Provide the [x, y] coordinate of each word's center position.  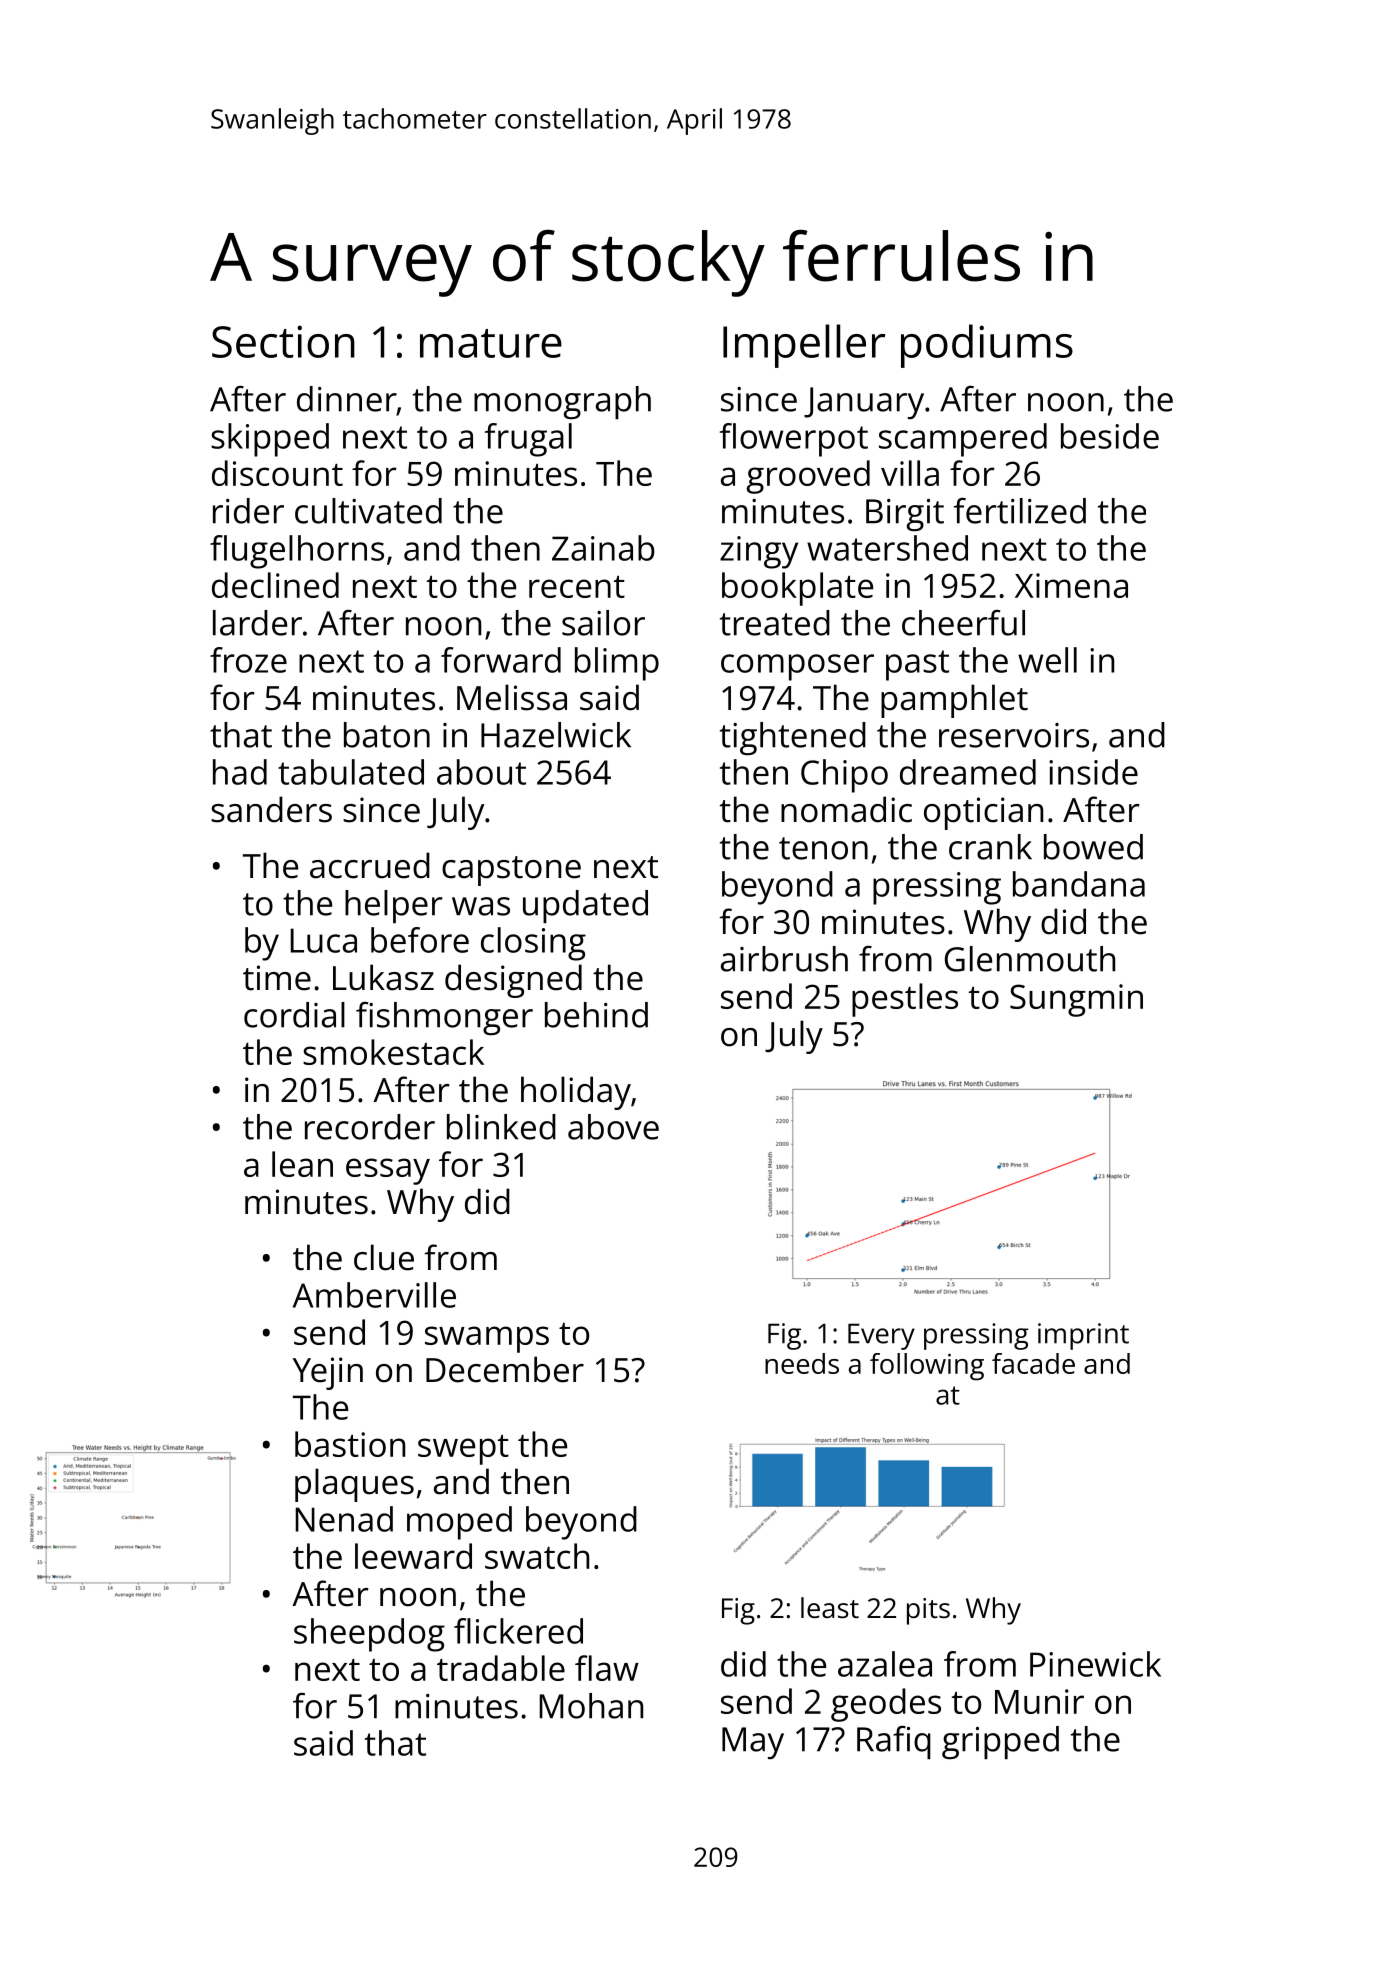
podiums [987, 346]
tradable [501, 1668]
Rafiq [894, 1742]
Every [881, 1336]
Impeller [804, 346]
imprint [1083, 1336]
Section [283, 341]
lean [302, 1164]
